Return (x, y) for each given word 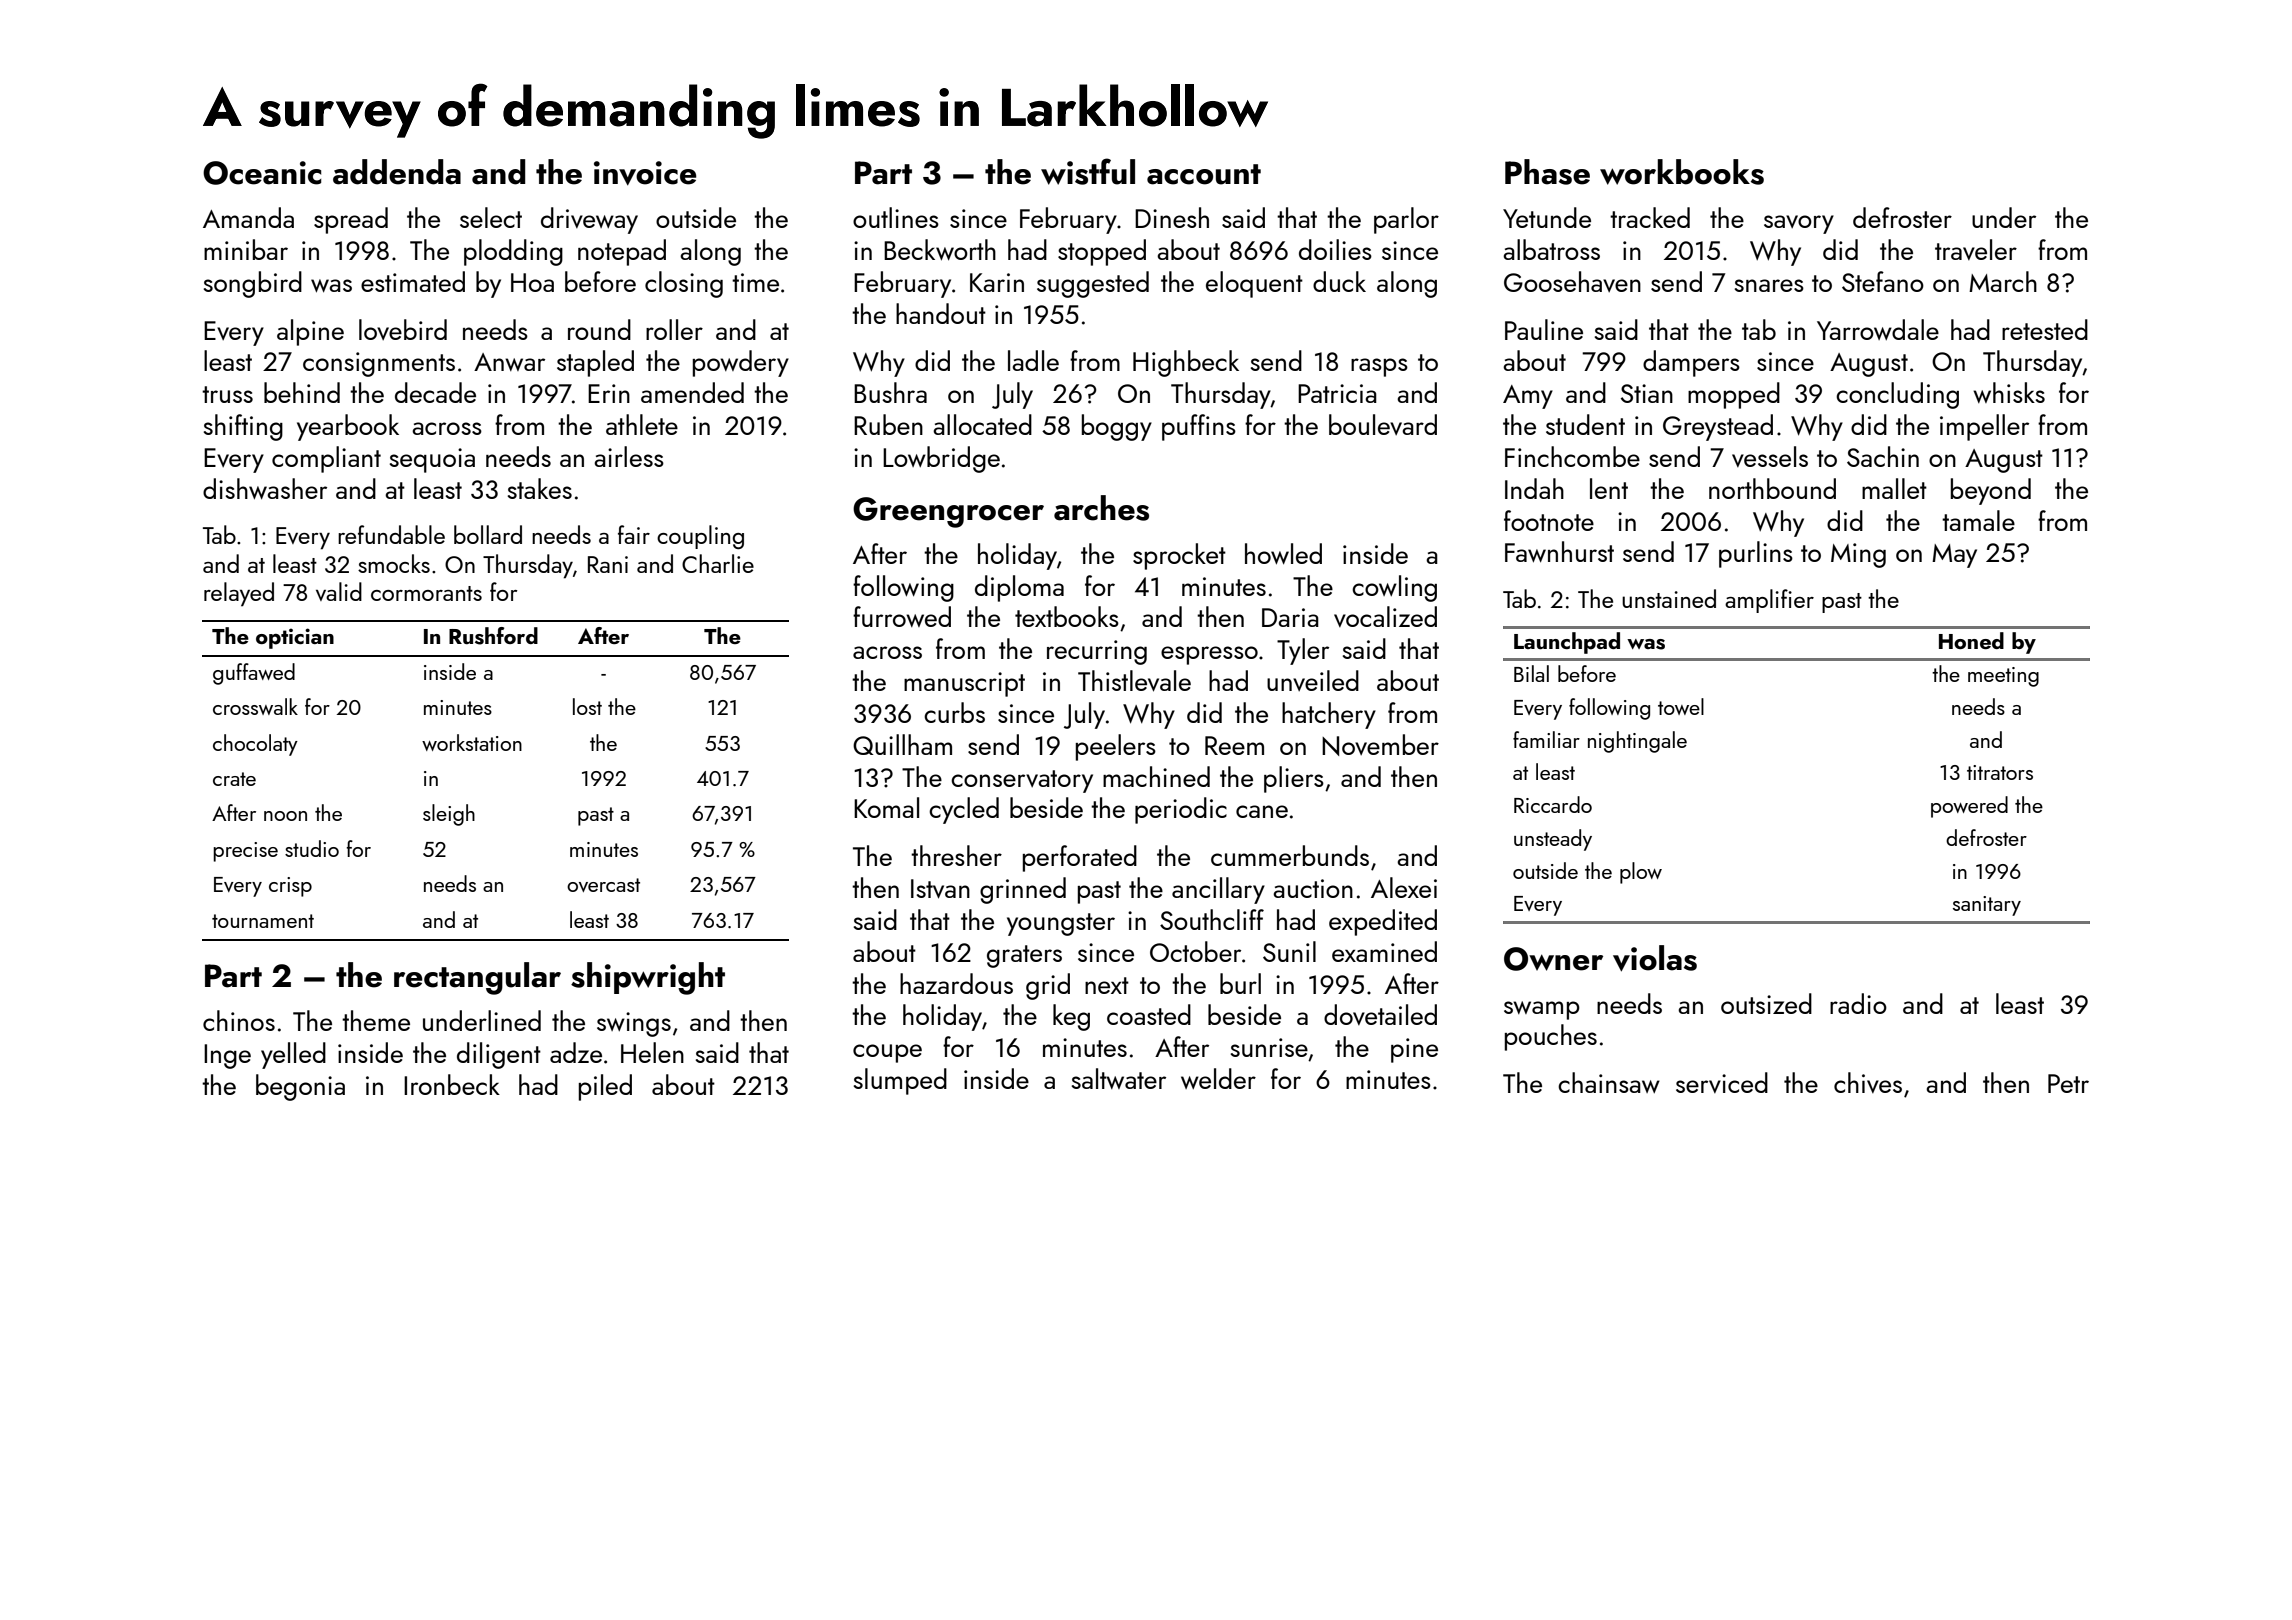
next (1107, 985)
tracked (1650, 217)
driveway (589, 220)
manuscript (964, 684)
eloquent (1254, 284)
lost (587, 706)
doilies (1335, 249)
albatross (1551, 249)
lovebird (403, 329)
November (1380, 745)
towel (1681, 706)
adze (576, 1052)
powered (1969, 807)
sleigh (449, 815)
